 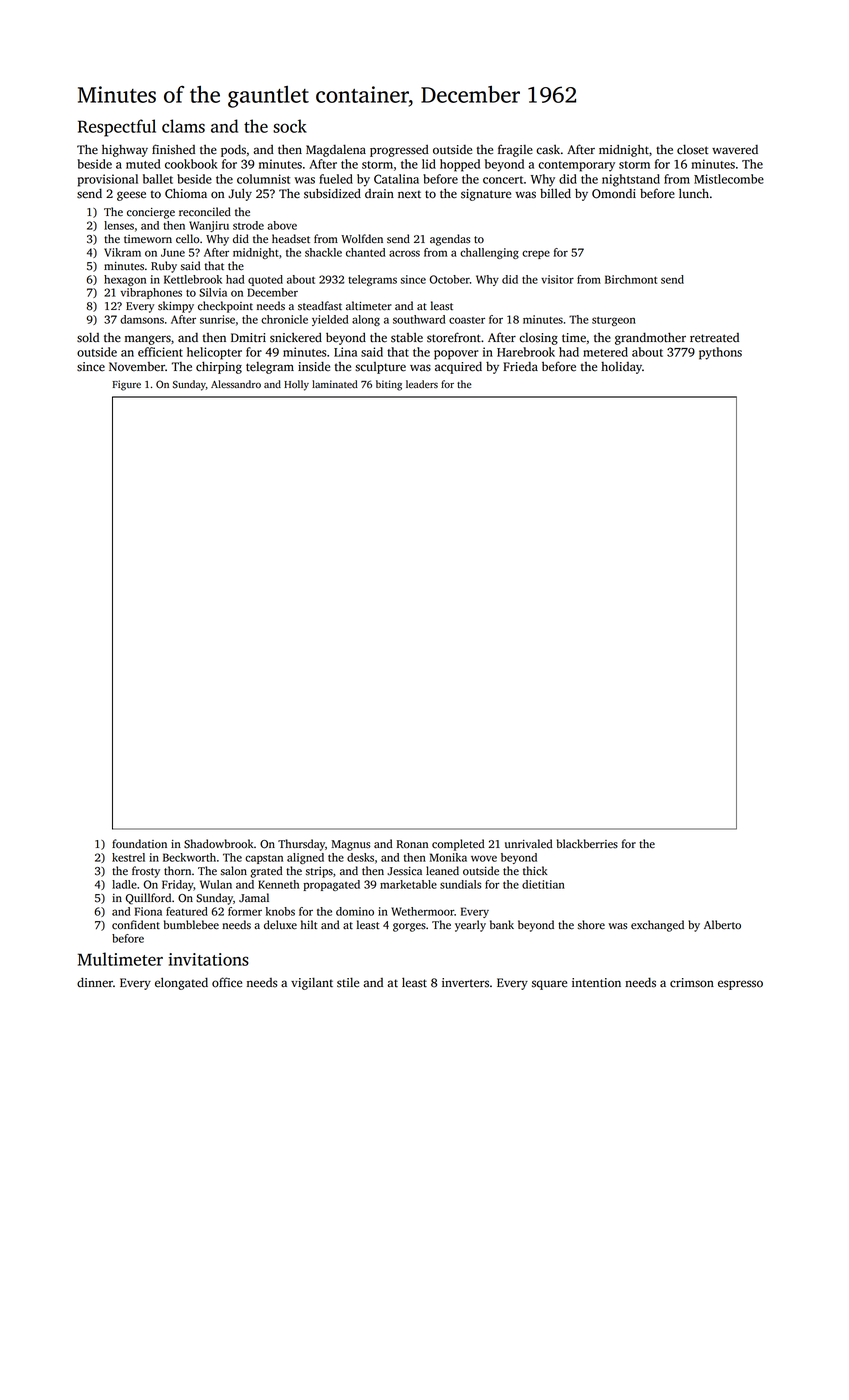 I want to click on holiday, so click(x=621, y=368).
